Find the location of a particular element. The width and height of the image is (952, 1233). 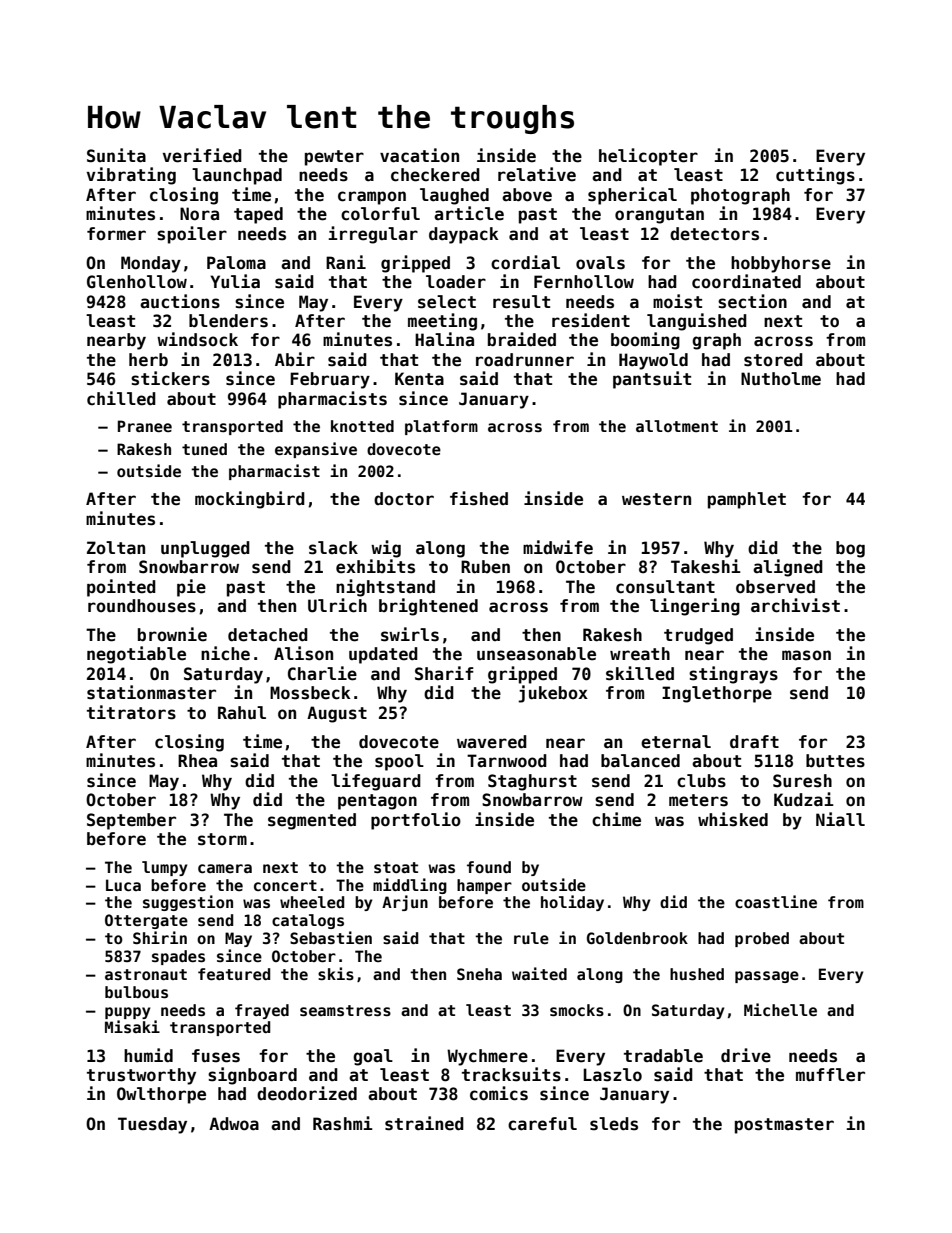

cuttings is located at coordinates (815, 176).
